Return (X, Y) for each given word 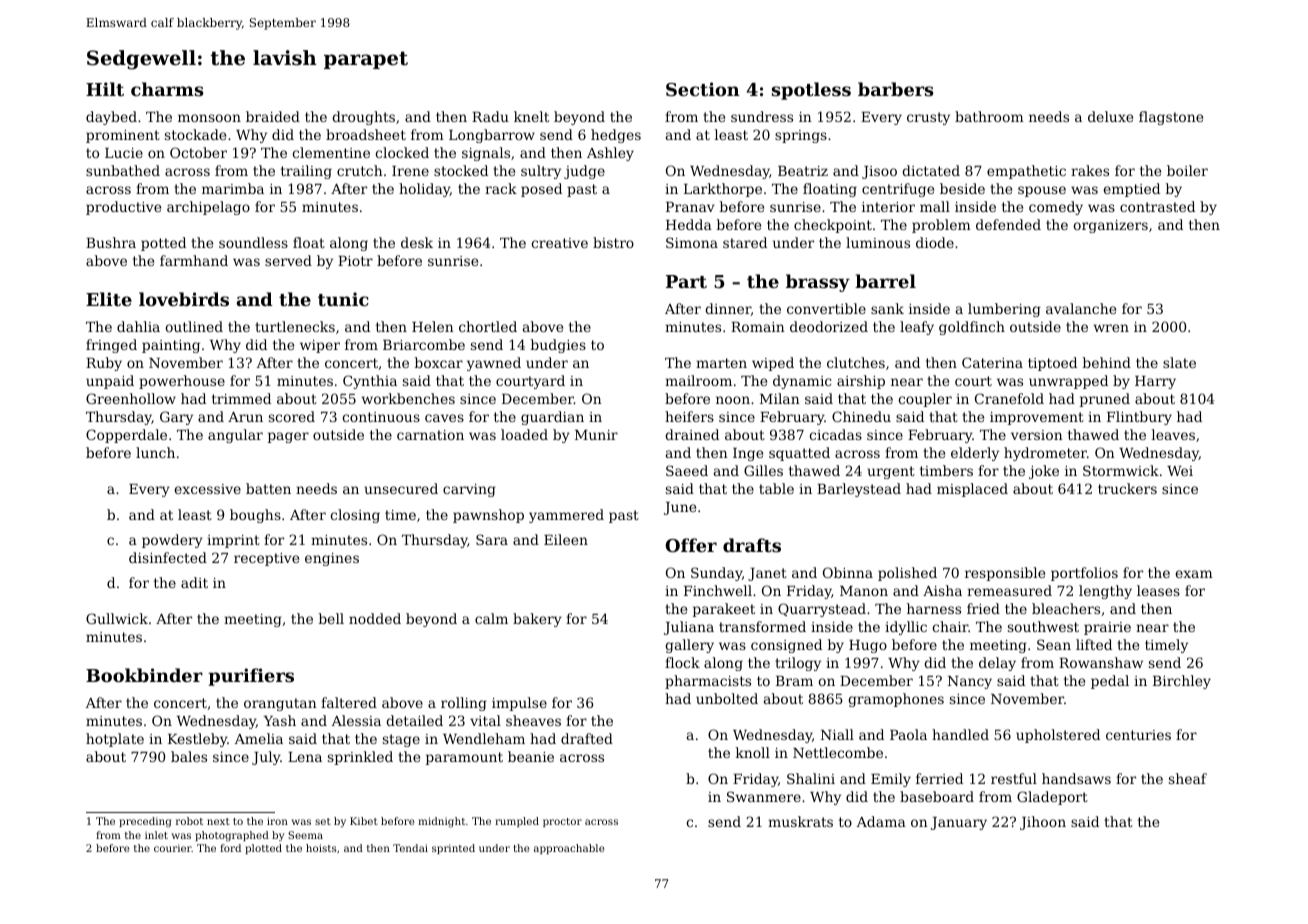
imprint (233, 541)
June (680, 508)
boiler (1187, 170)
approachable (569, 849)
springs (801, 136)
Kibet (364, 821)
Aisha (942, 590)
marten (721, 363)
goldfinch (972, 328)
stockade (195, 134)
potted (163, 244)
